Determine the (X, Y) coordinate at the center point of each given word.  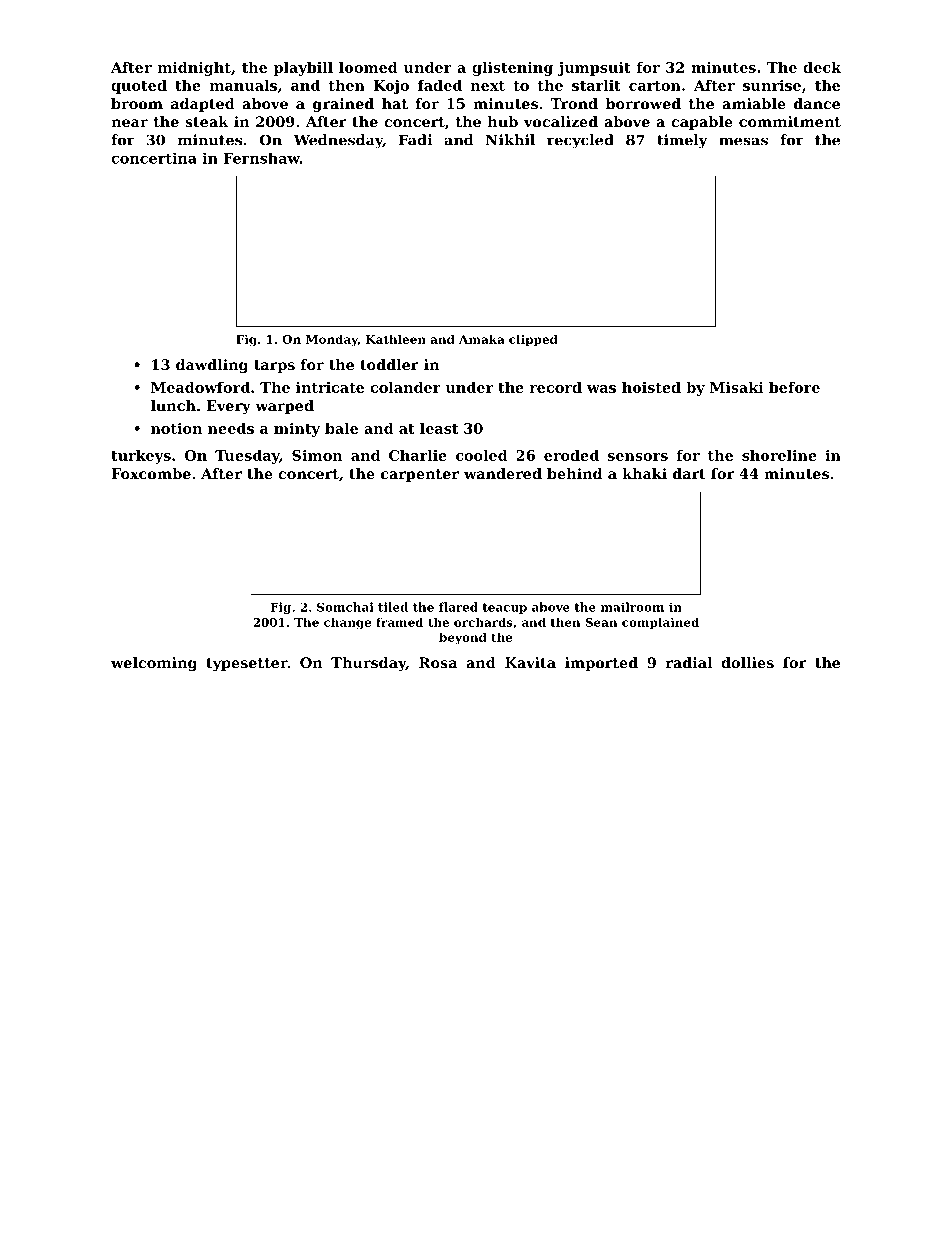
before (794, 387)
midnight (194, 69)
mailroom (632, 607)
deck (822, 67)
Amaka (482, 339)
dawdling (212, 366)
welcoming (154, 664)
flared (458, 607)
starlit (596, 85)
